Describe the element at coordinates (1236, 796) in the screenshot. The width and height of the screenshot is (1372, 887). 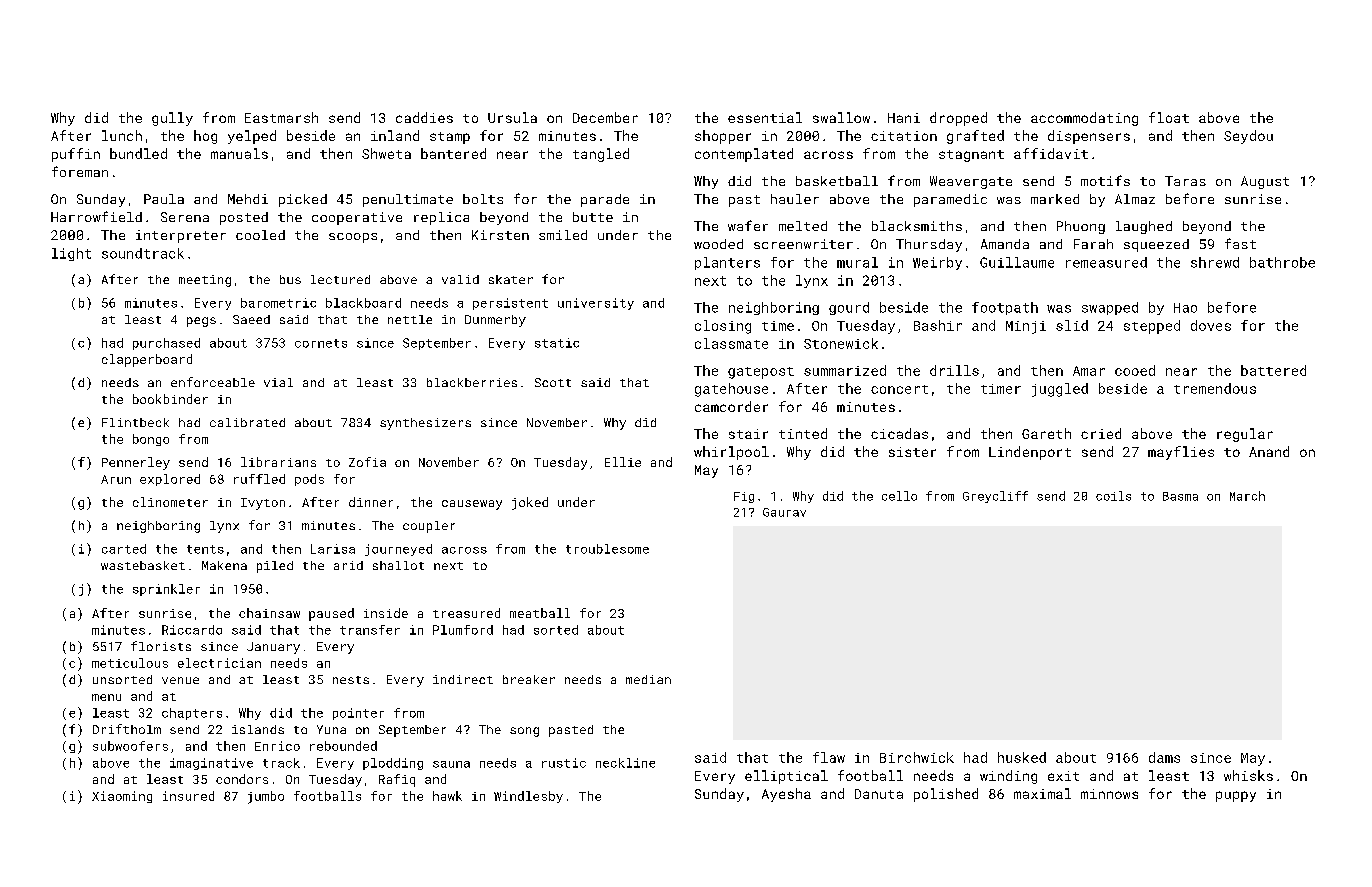
I see `puppy` at that location.
